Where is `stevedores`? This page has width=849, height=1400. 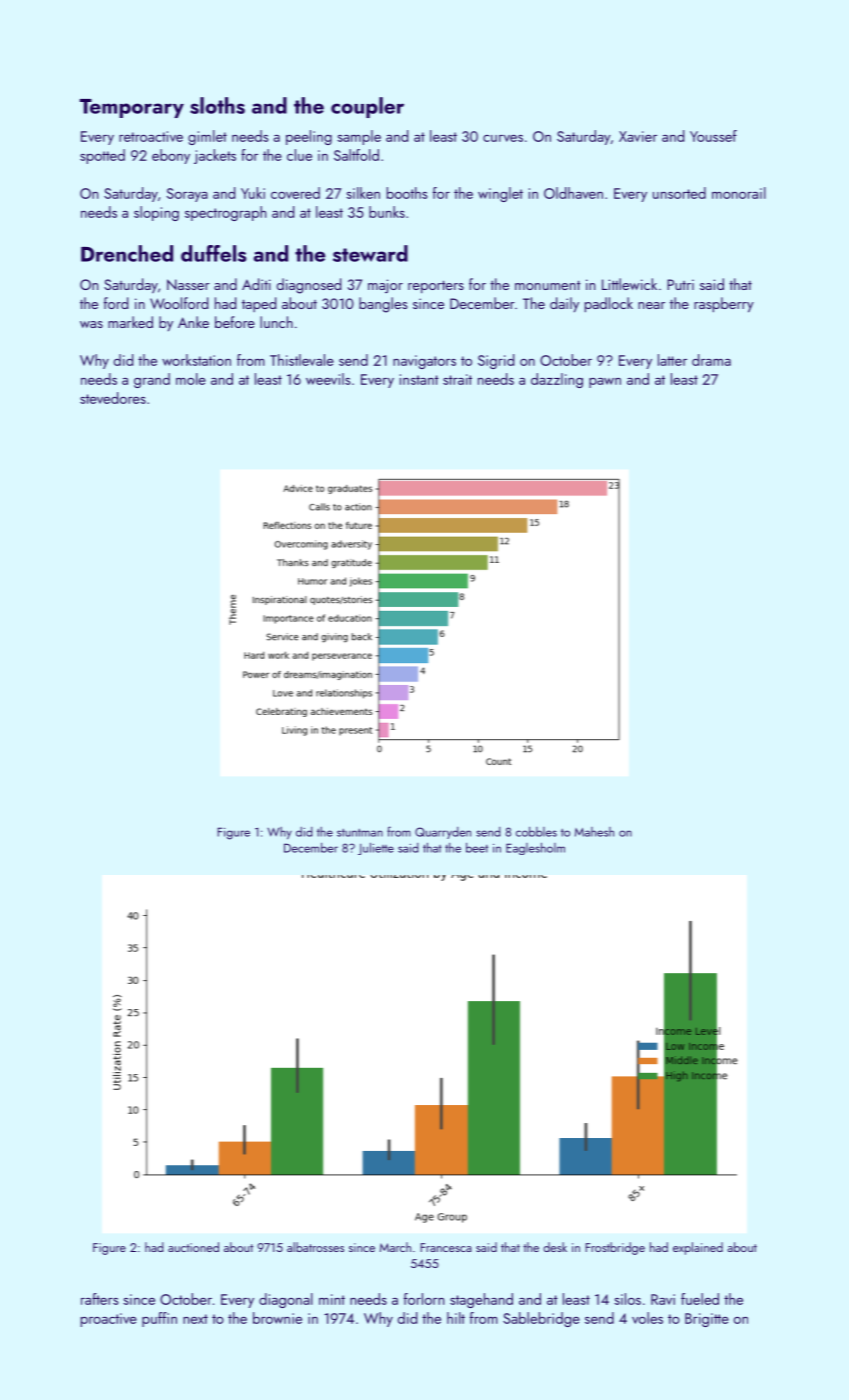 stevedores is located at coordinates (113, 398).
